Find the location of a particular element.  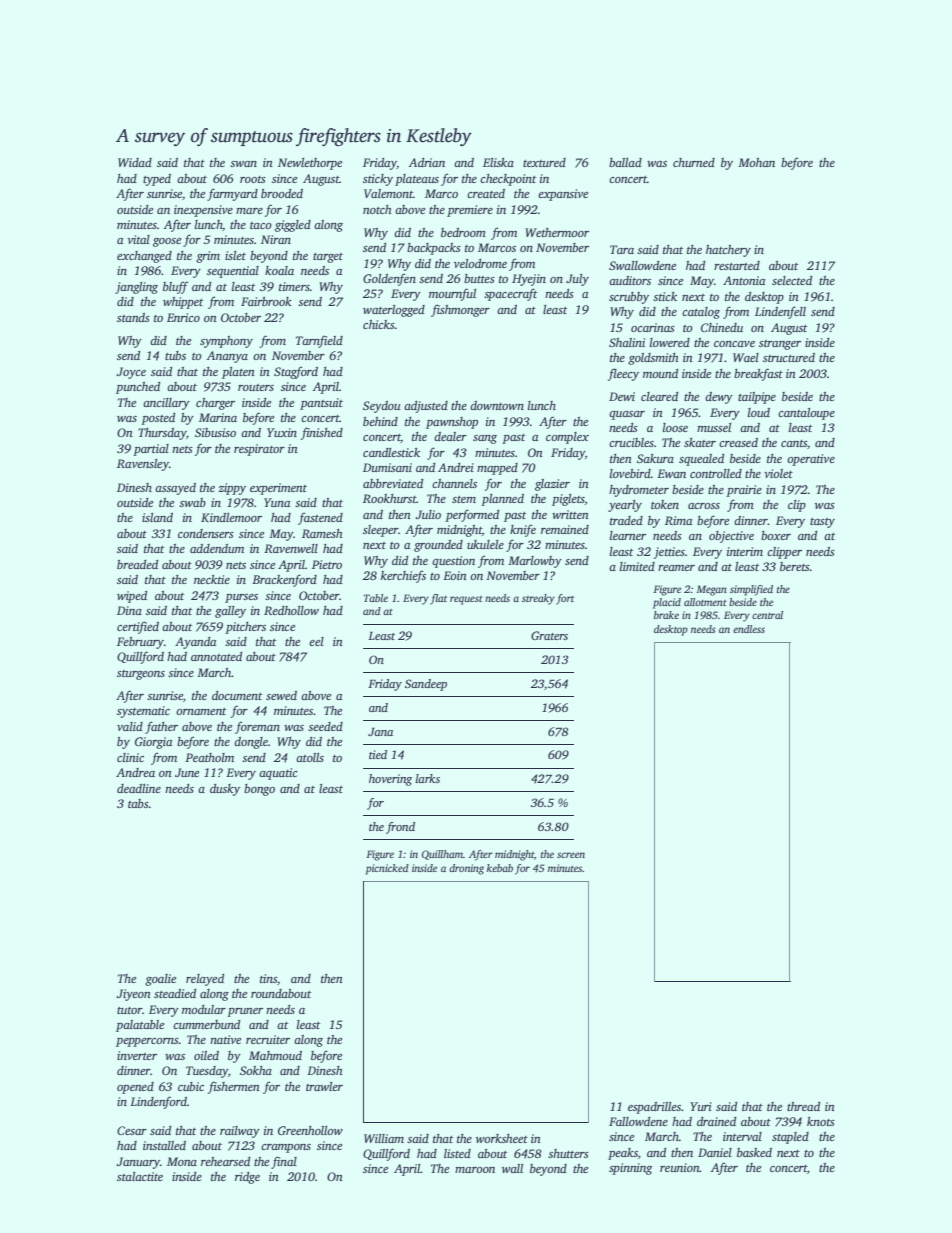

churned is located at coordinates (694, 162).
